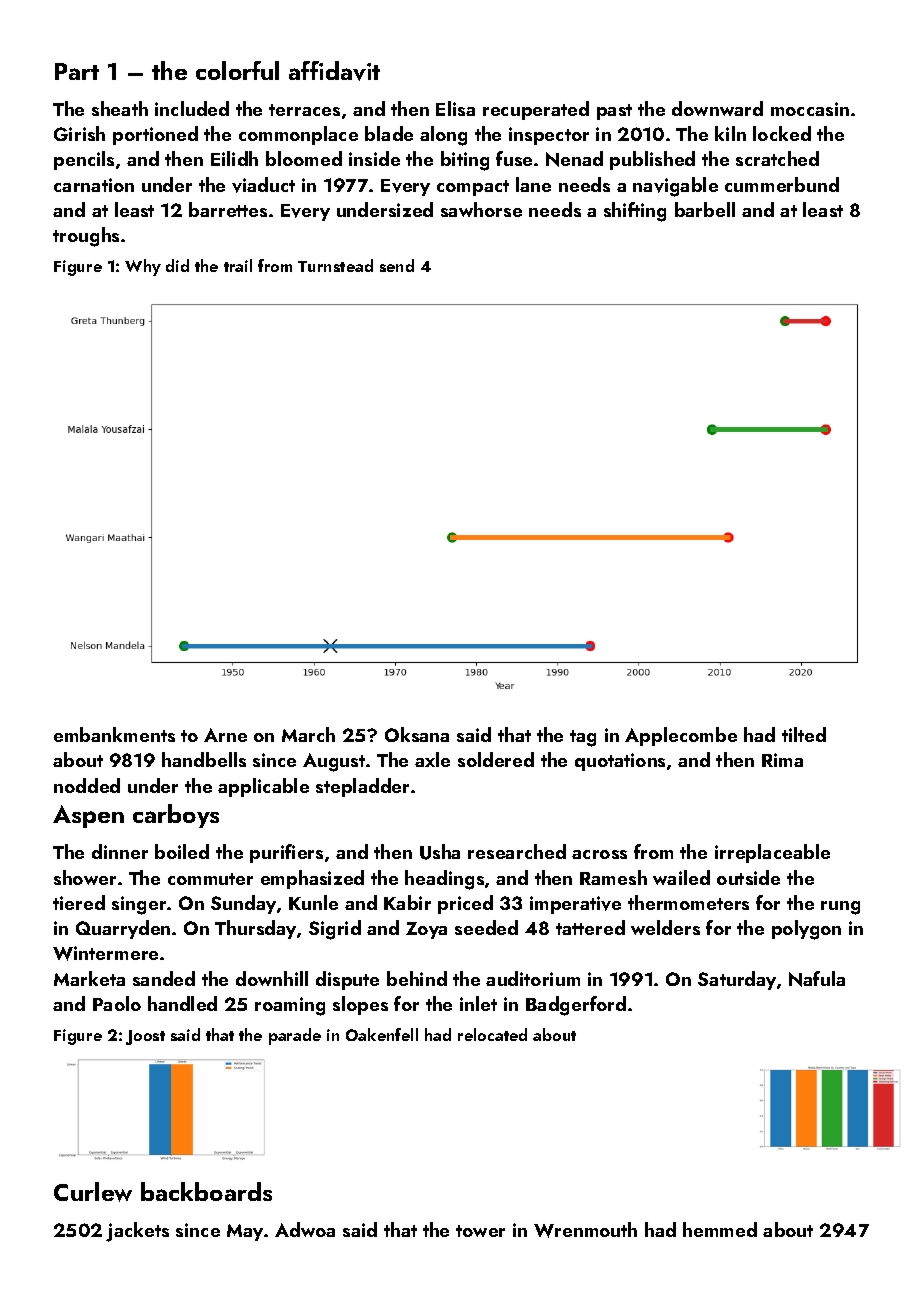  Describe the element at coordinates (480, 1231) in the screenshot. I see `tower` at that location.
